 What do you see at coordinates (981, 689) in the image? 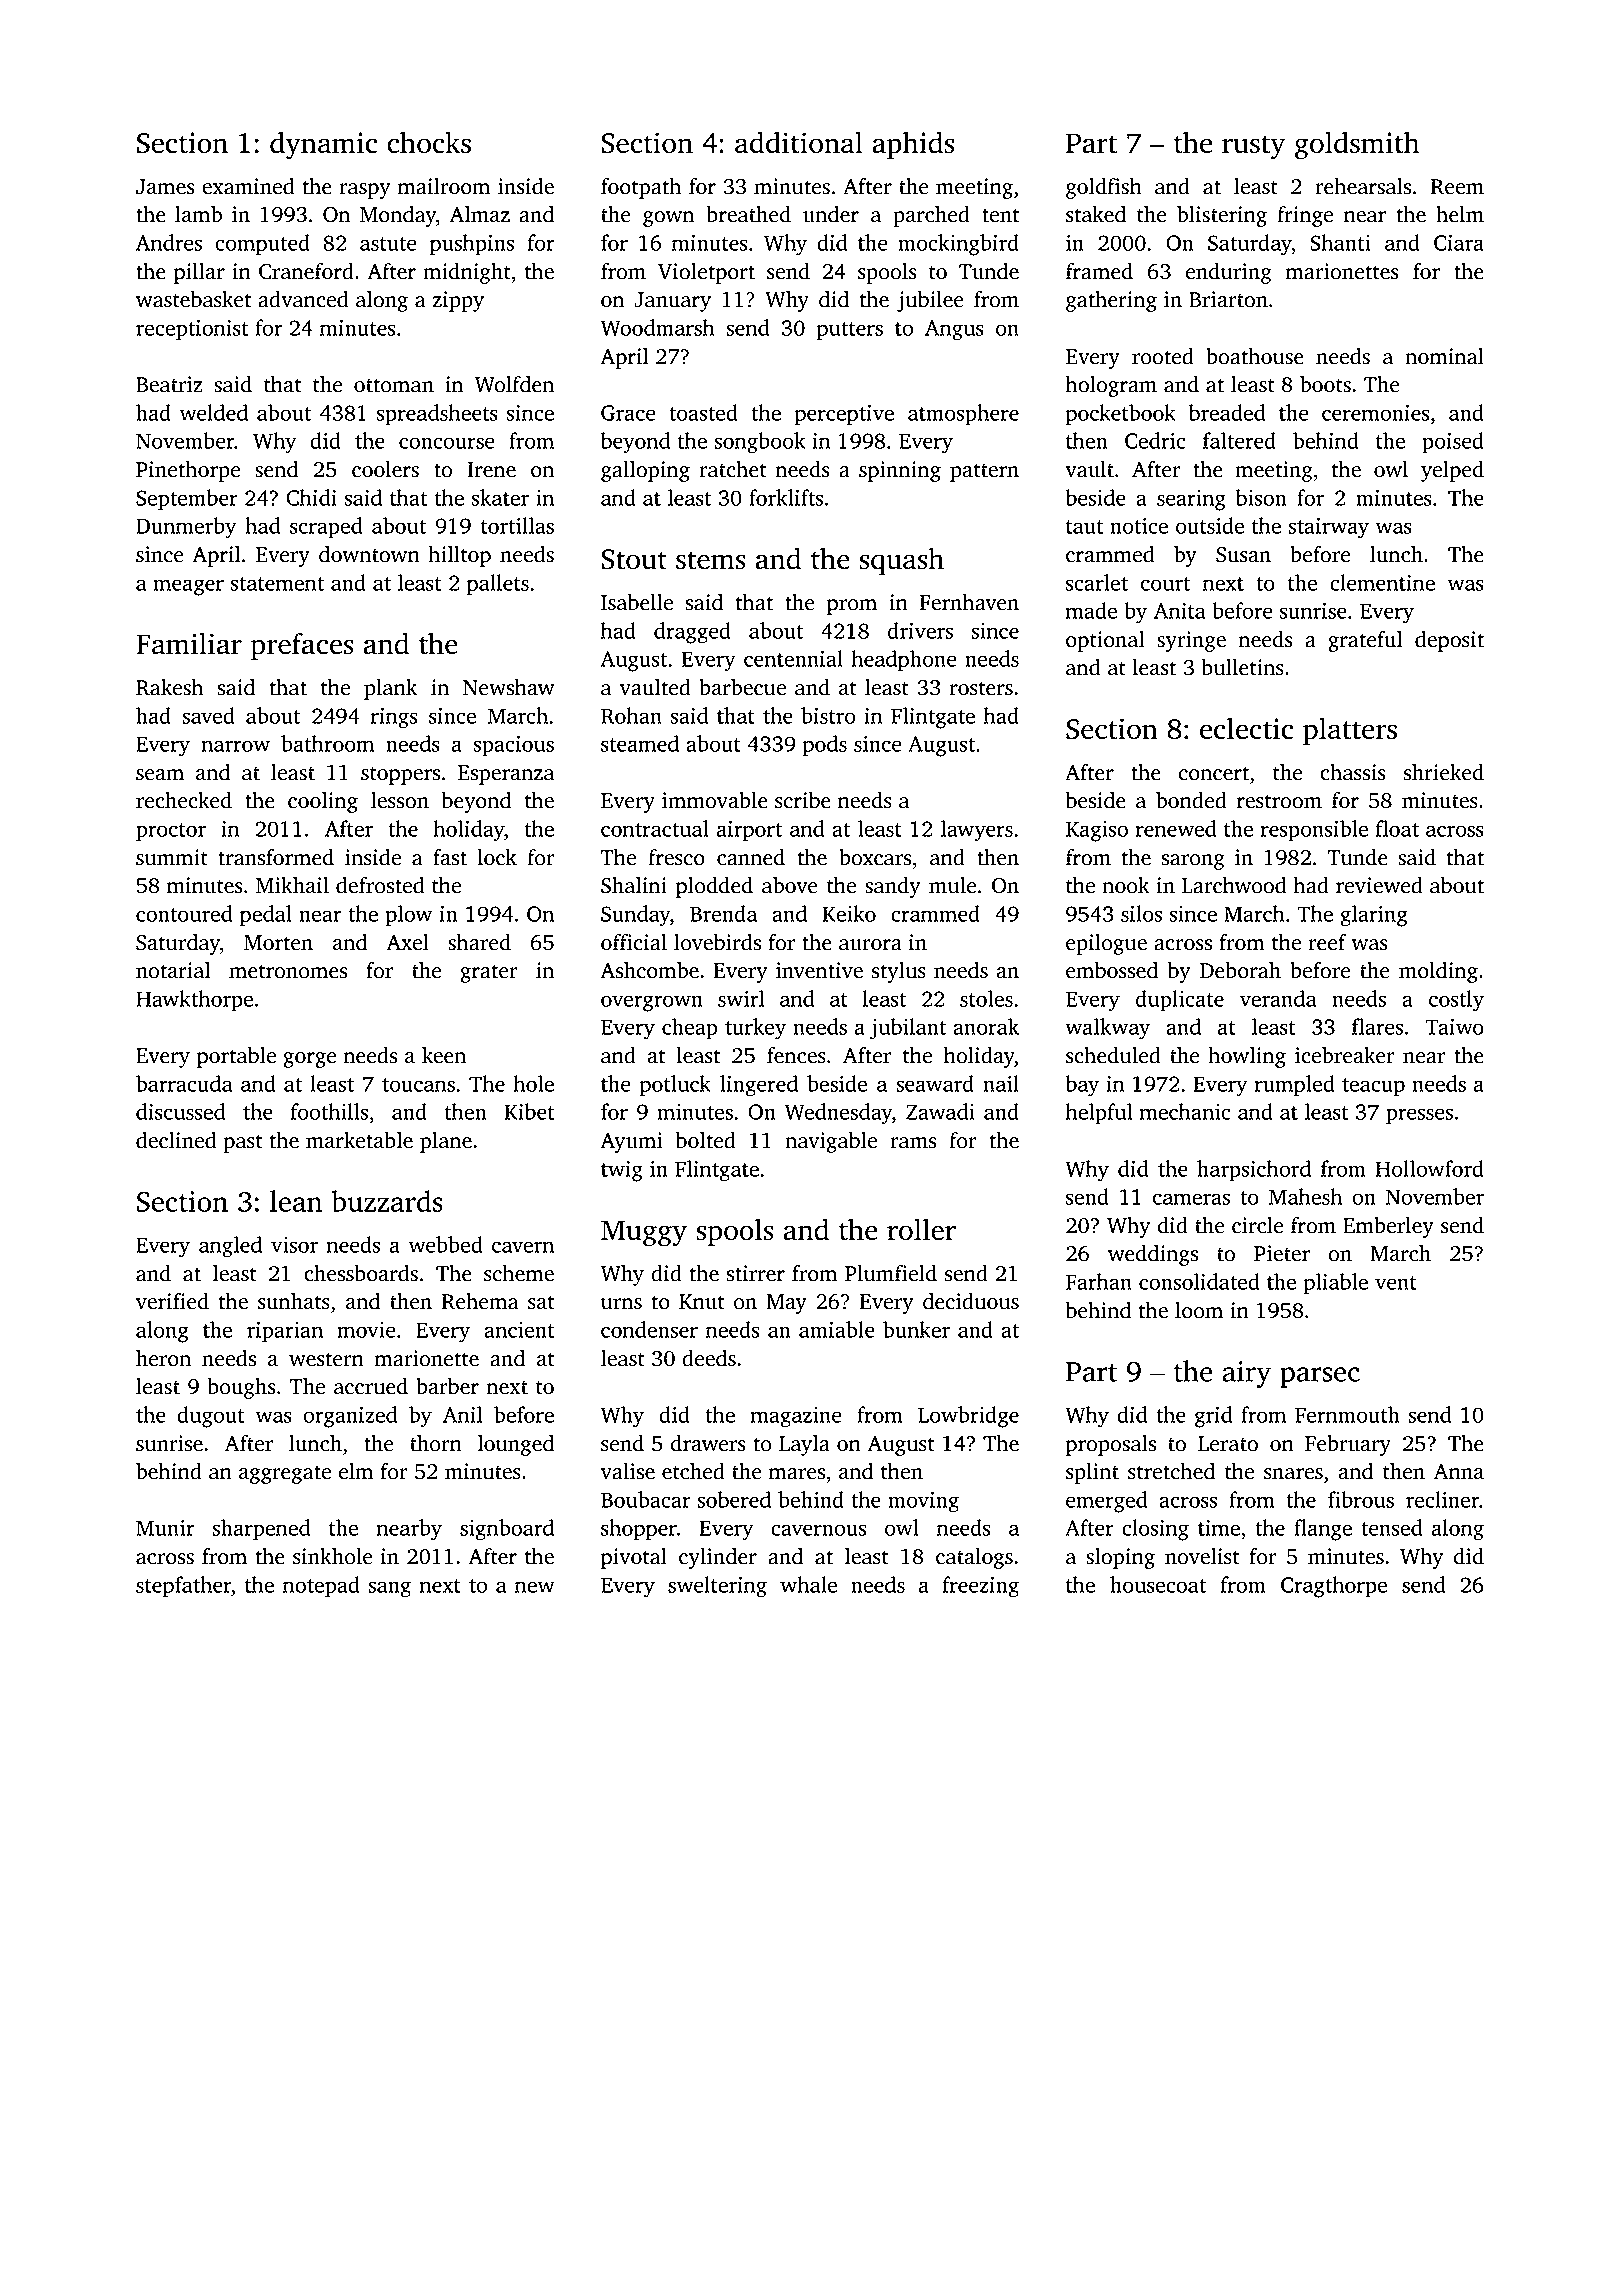
I see `rosters` at bounding box center [981, 689].
